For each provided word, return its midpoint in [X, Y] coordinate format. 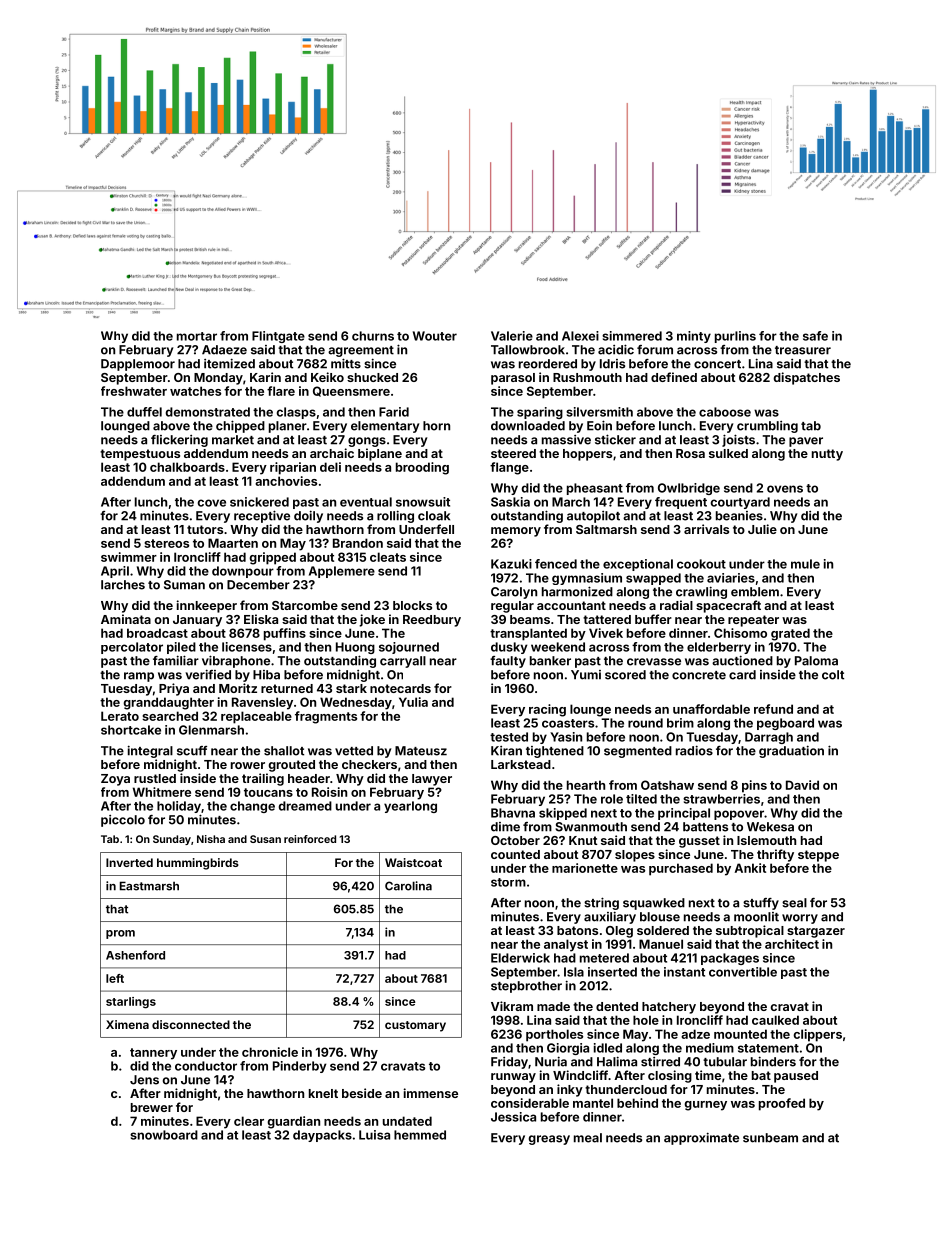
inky [570, 1090]
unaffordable [711, 709]
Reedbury [432, 621]
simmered [632, 336]
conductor [206, 1066]
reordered [548, 364]
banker [550, 661]
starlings [131, 1003]
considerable [530, 1103]
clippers [817, 1035]
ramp [139, 677]
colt [833, 675]
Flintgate [278, 337]
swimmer [129, 557]
